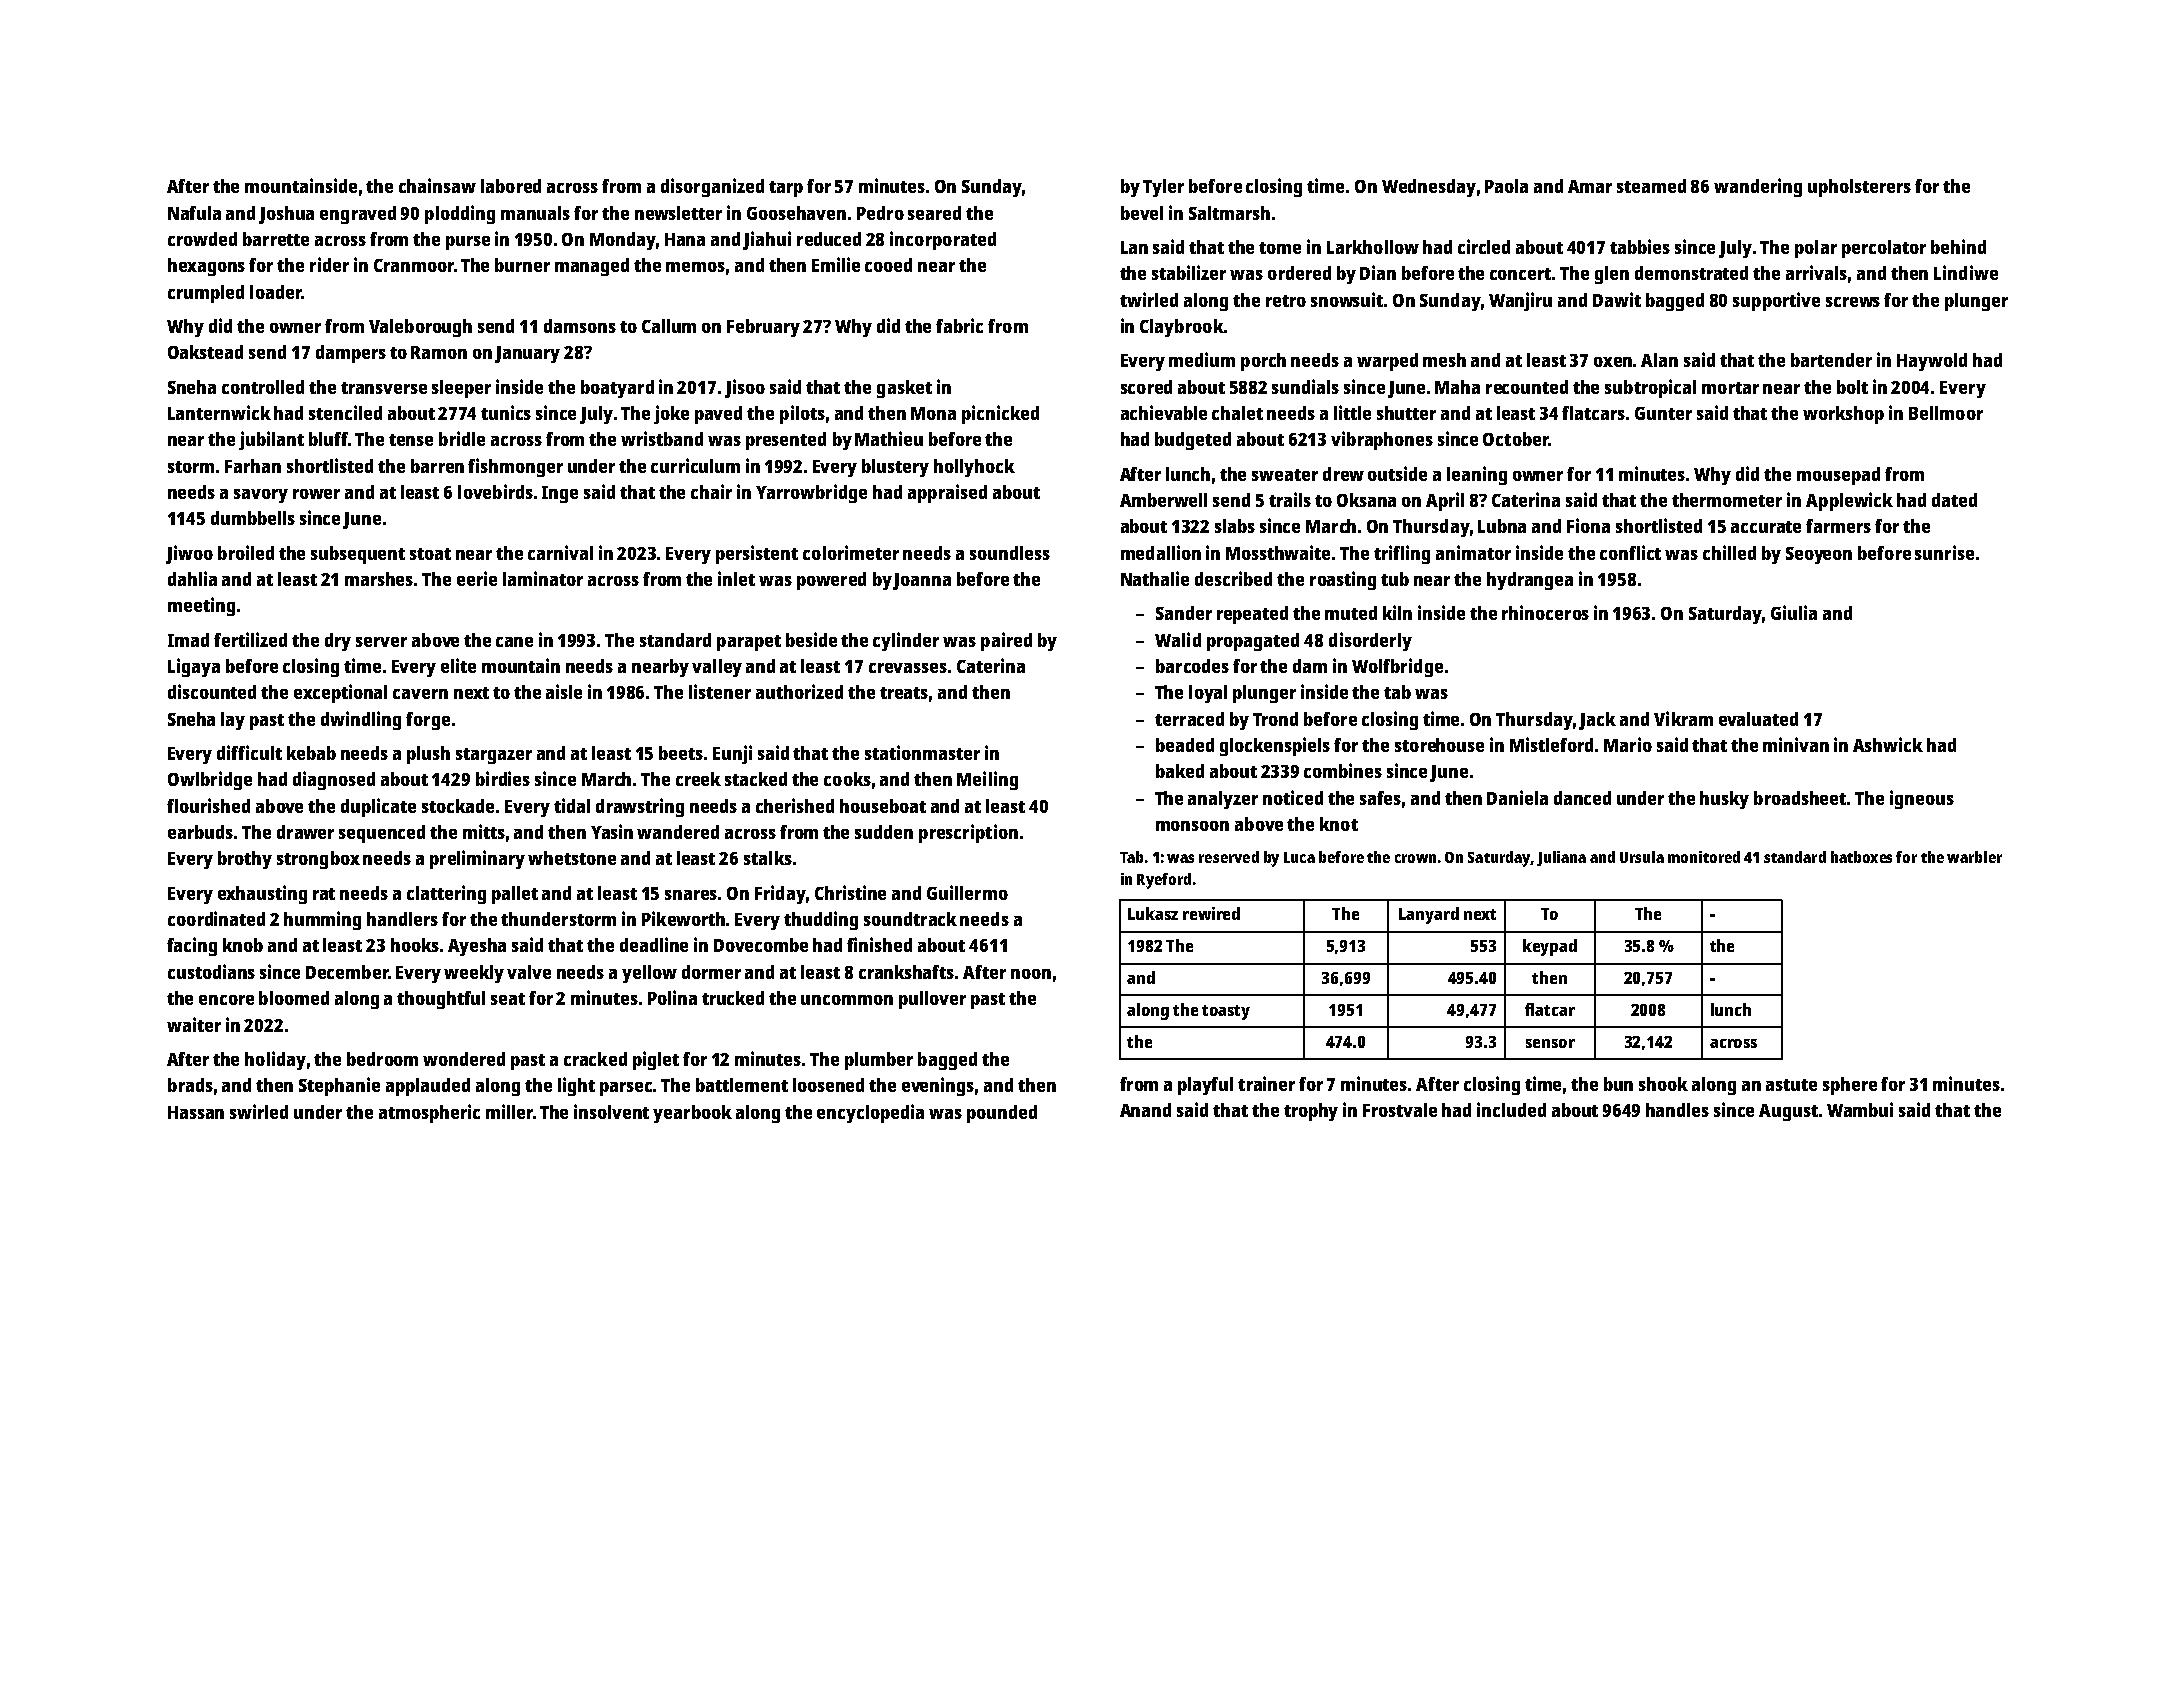  I want to click on trophy, so click(1311, 1112).
